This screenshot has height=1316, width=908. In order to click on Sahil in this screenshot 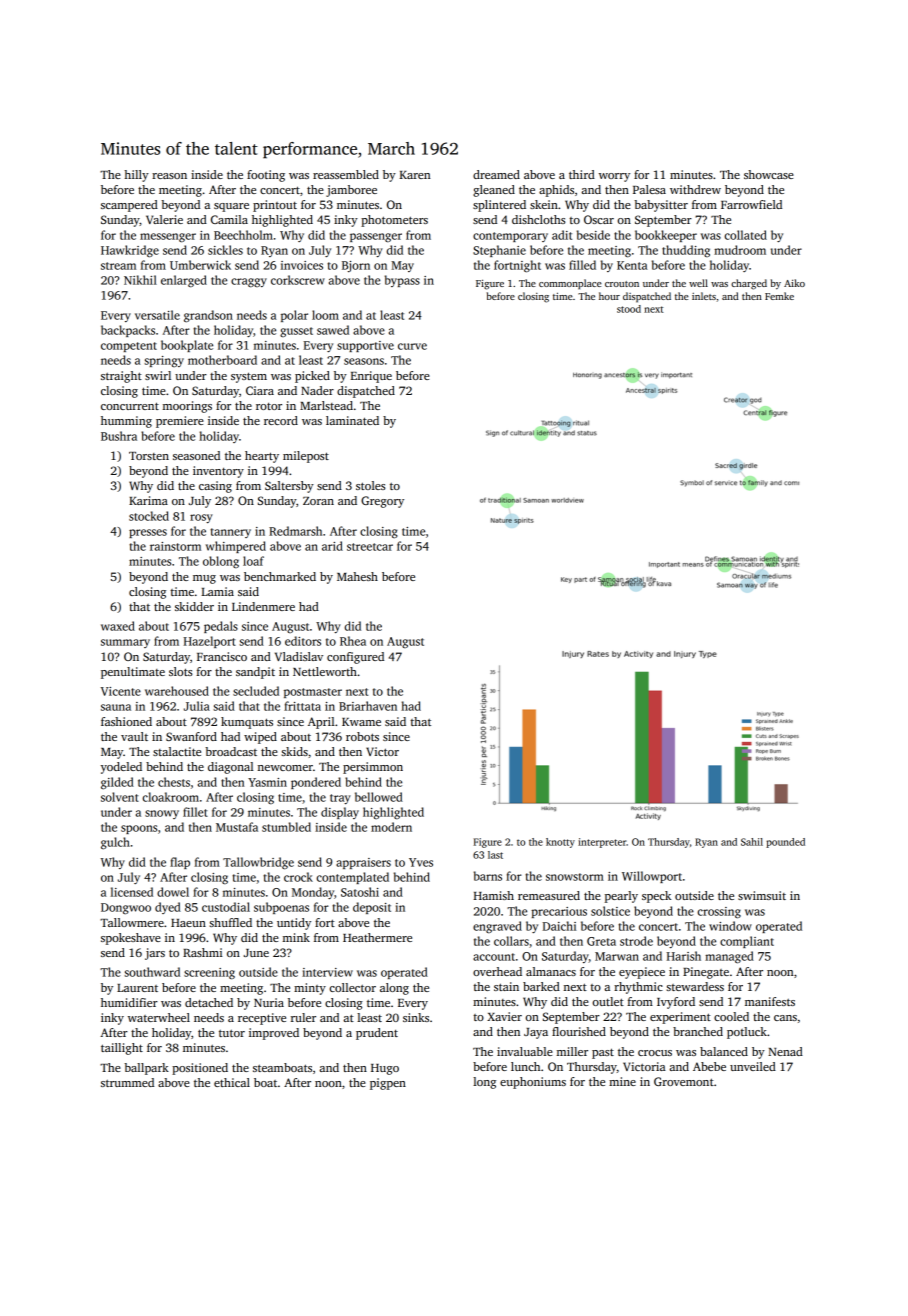, I will do `click(752, 842)`.
